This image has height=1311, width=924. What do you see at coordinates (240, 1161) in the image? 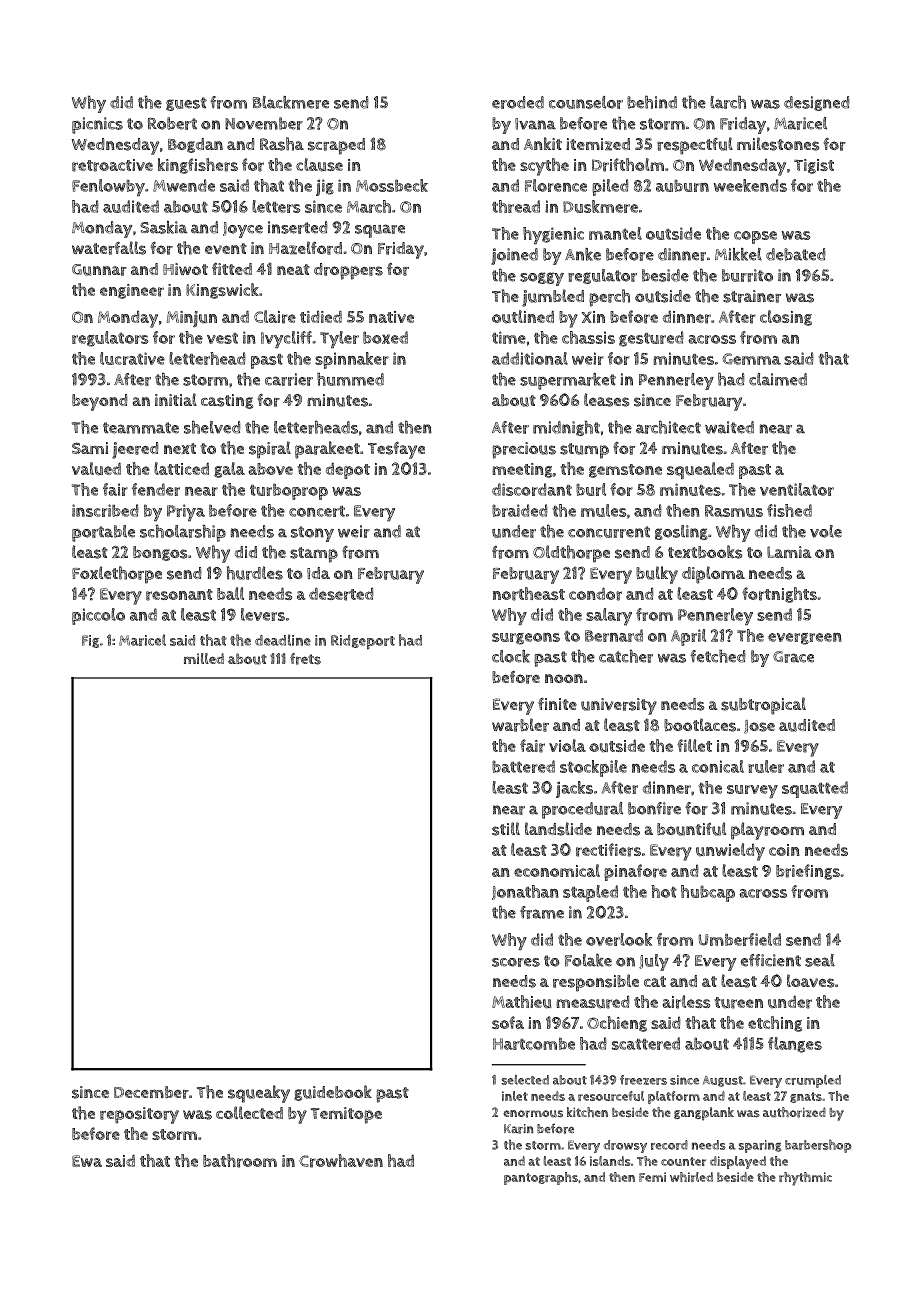
I see `bathroom` at bounding box center [240, 1161].
